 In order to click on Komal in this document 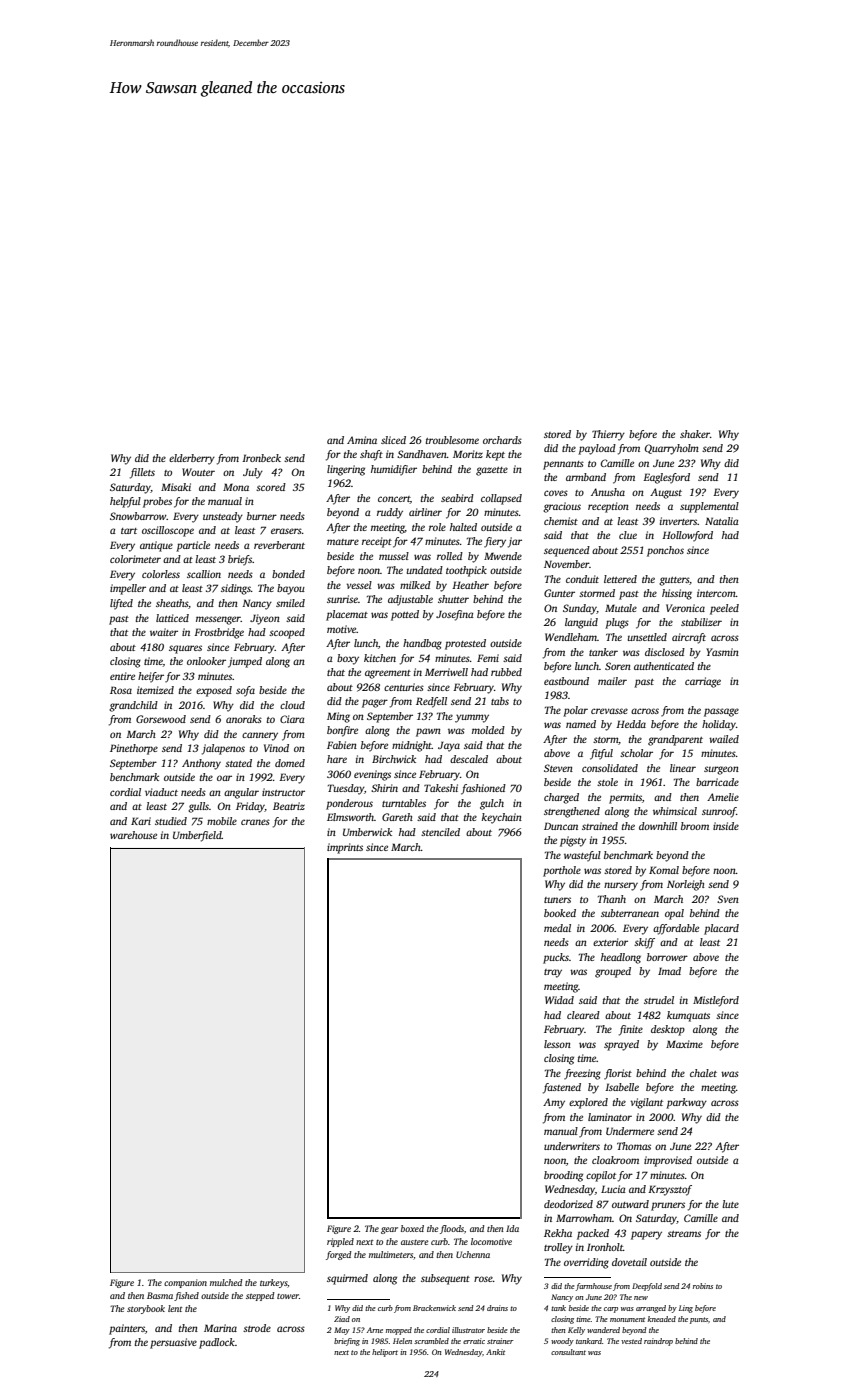, I will do `click(664, 870)`.
